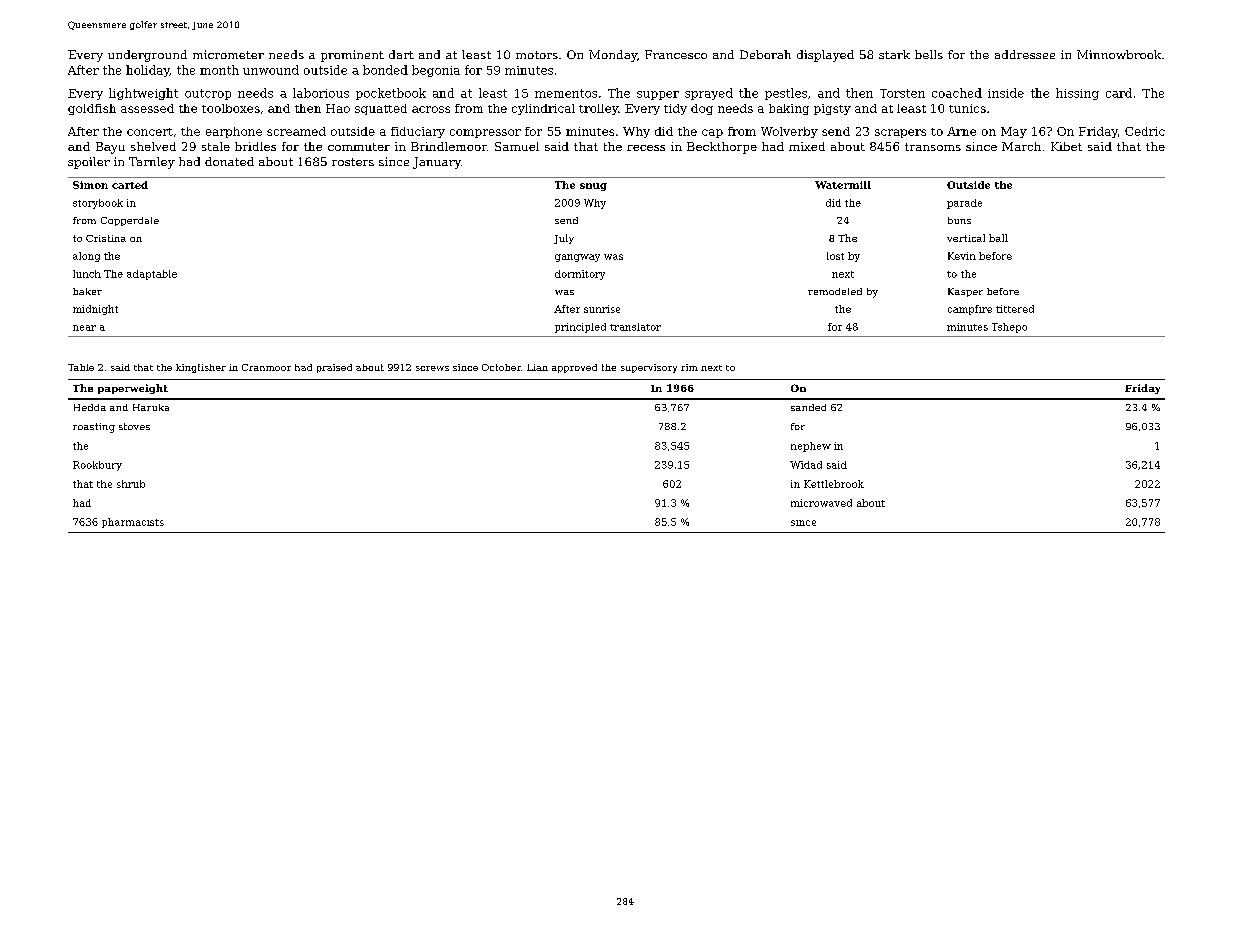  I want to click on squatted, so click(381, 109).
